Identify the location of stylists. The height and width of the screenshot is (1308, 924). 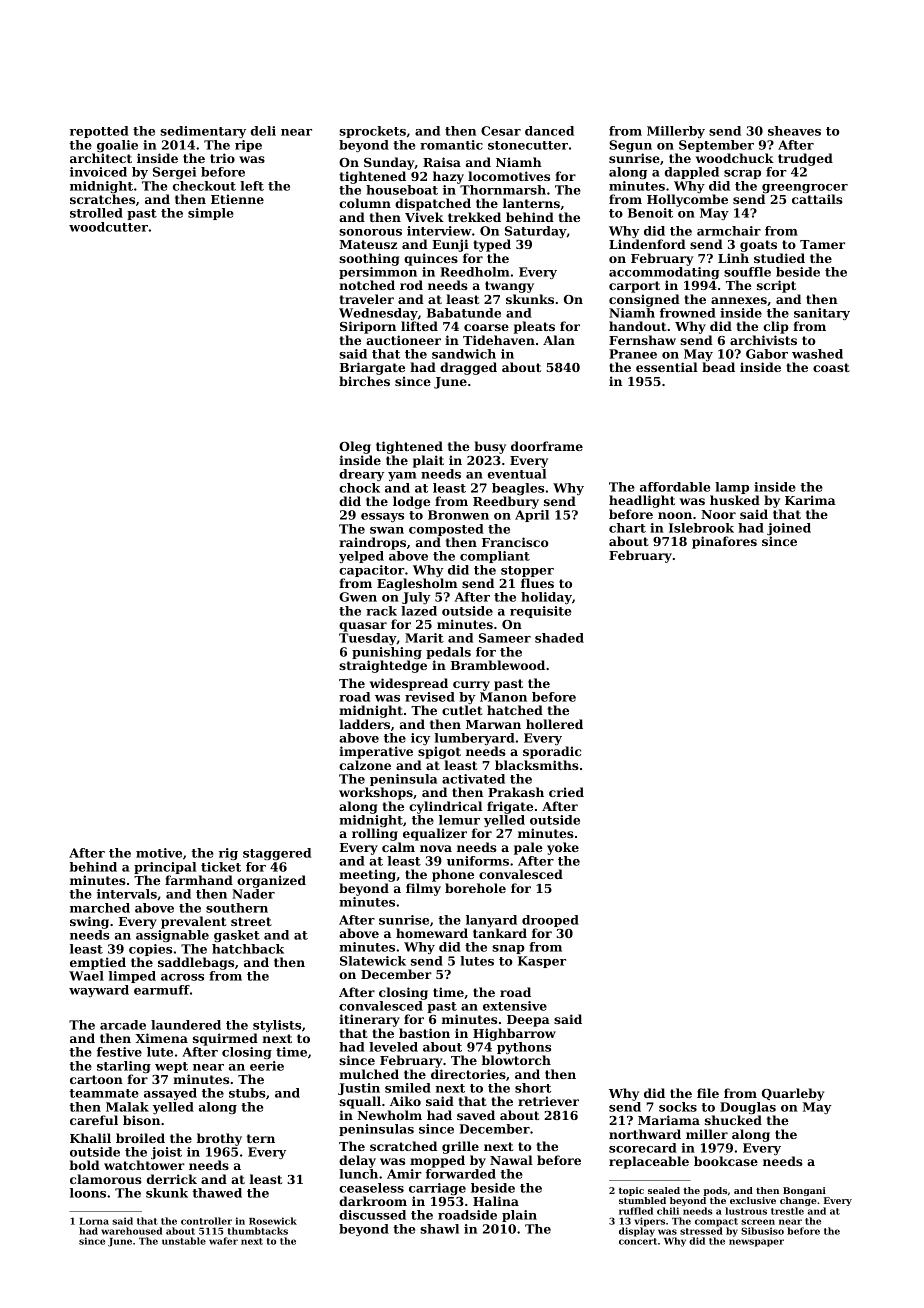
(277, 1026).
